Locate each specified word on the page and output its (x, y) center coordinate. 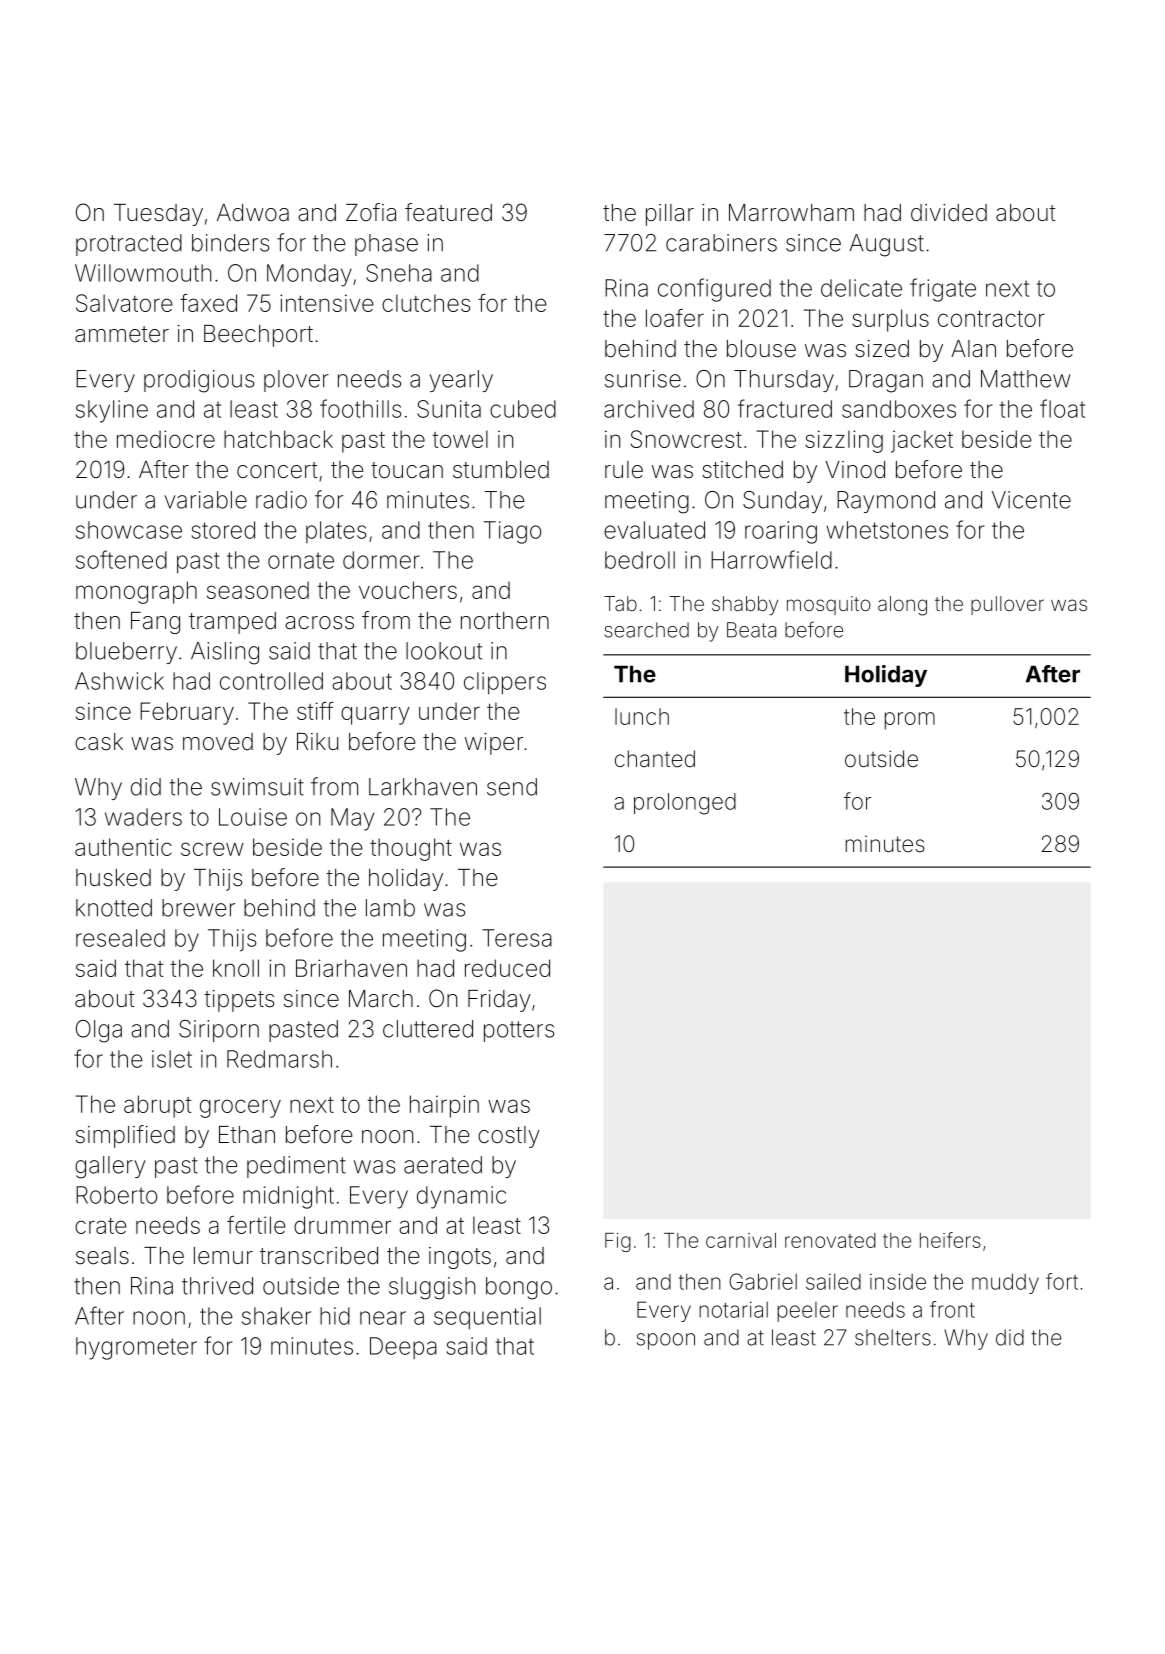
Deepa (403, 1348)
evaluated (654, 530)
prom (910, 721)
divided (949, 213)
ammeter (122, 334)
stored (223, 530)
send (512, 787)
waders (143, 817)
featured (448, 212)
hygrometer (136, 1348)
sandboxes (899, 409)
